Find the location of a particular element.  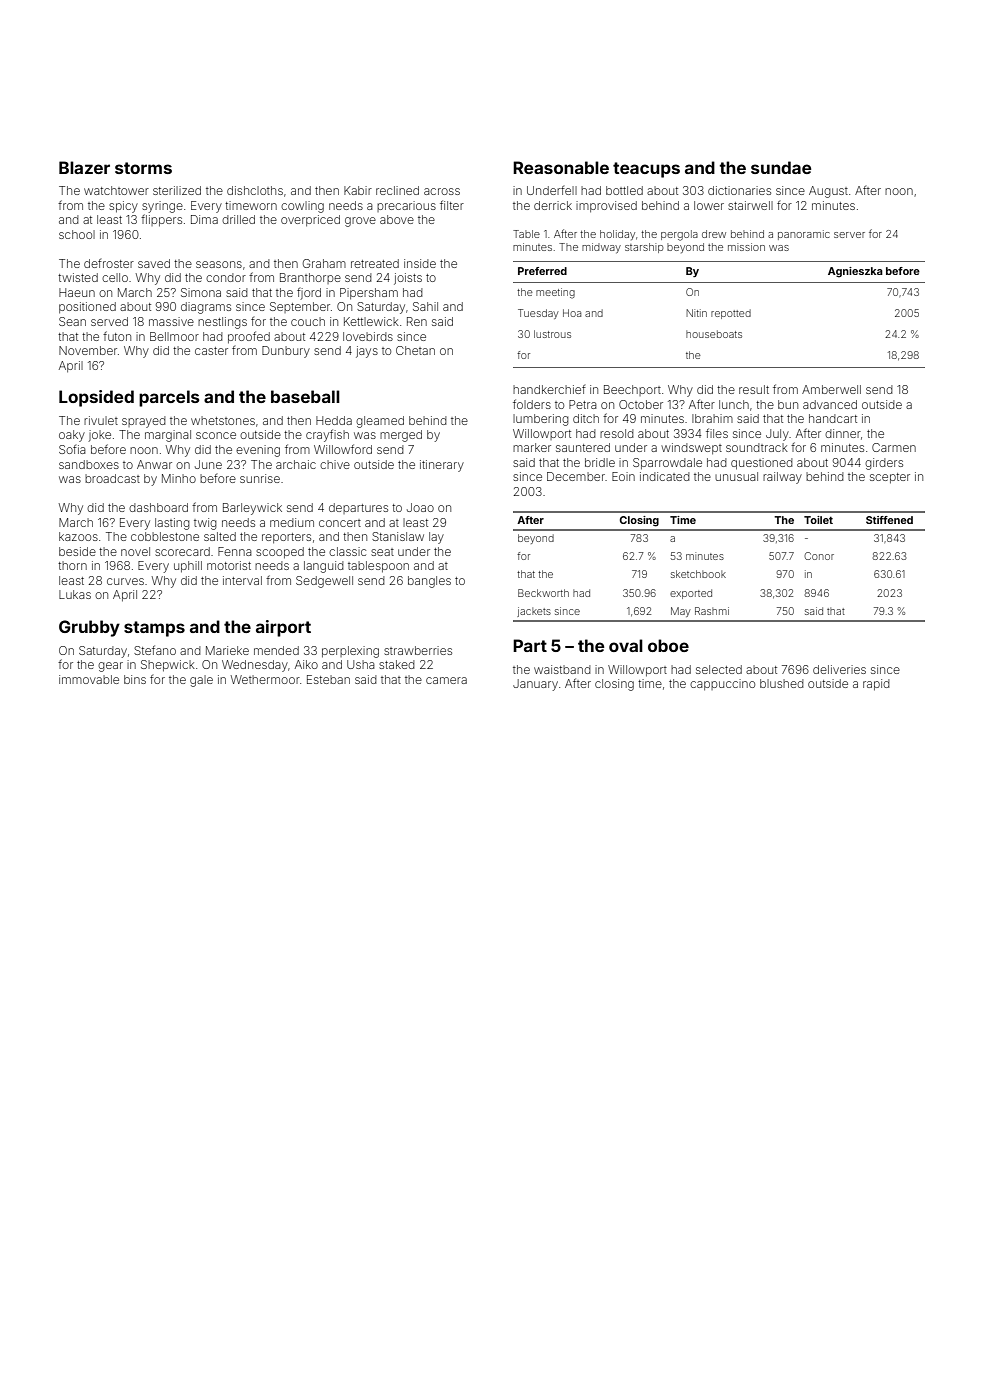

improvised is located at coordinates (606, 206).
